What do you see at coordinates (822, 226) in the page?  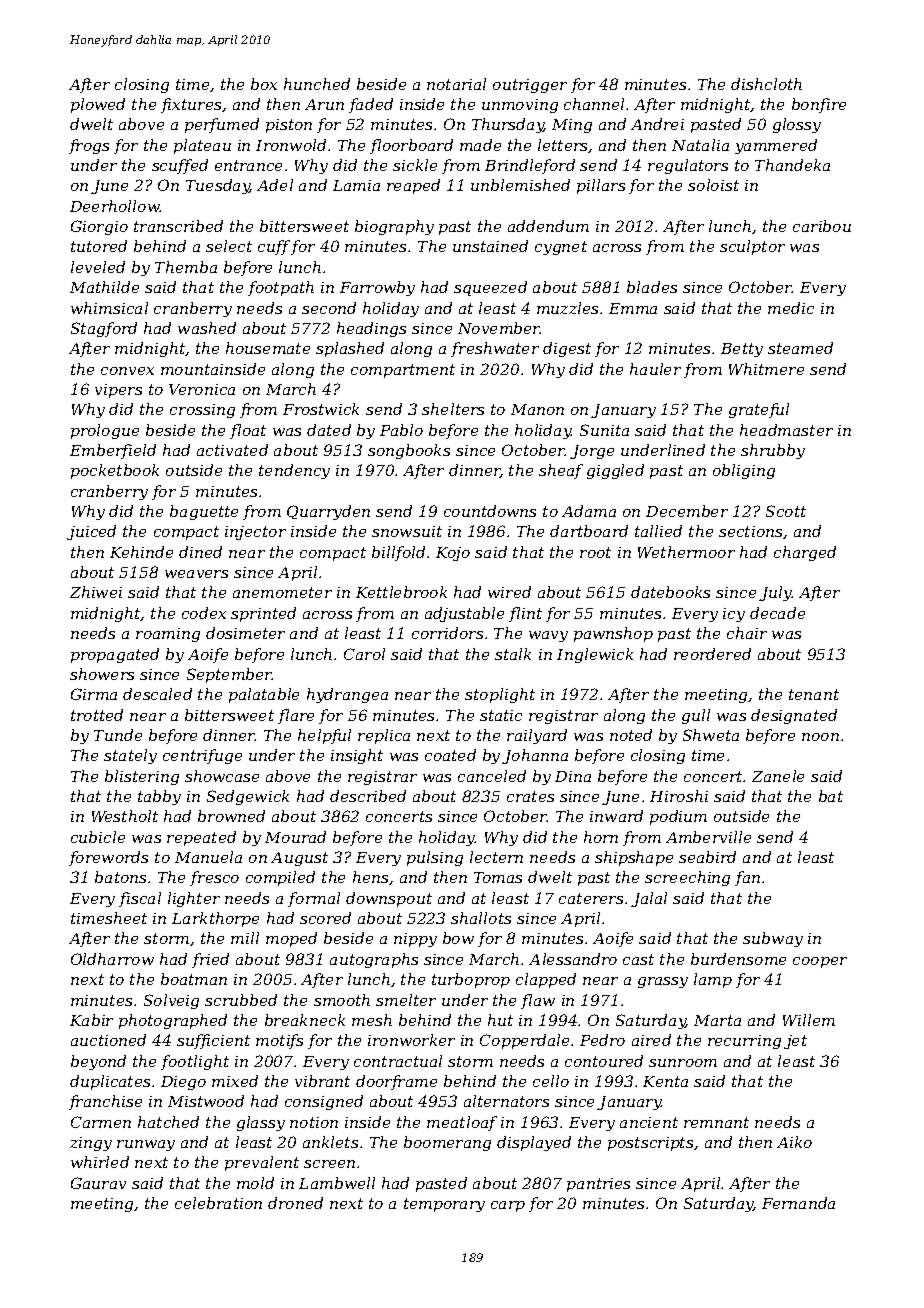 I see `caribou` at bounding box center [822, 226].
